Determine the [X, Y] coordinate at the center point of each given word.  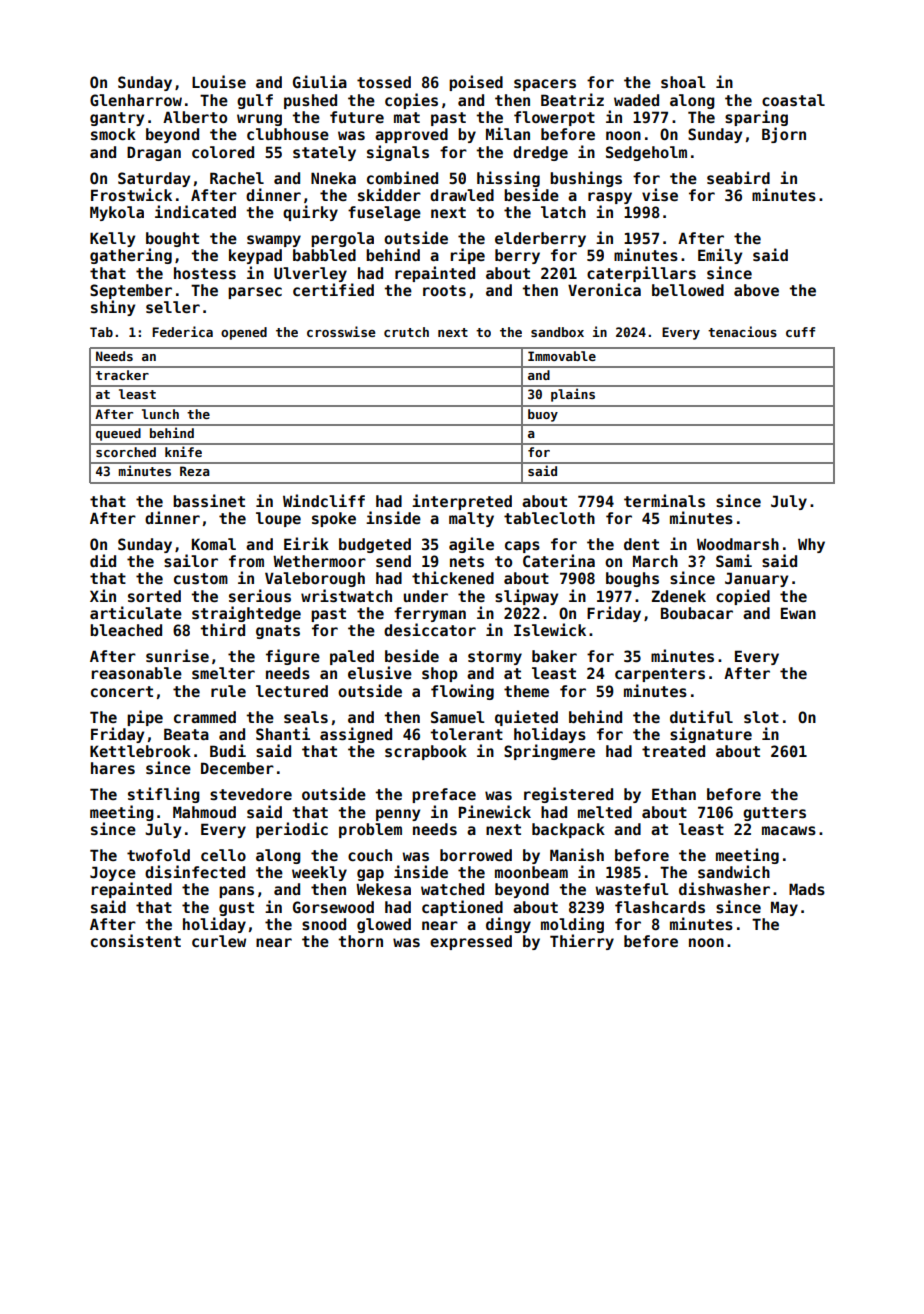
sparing [756, 118]
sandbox [557, 332]
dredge [540, 153]
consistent [136, 940]
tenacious [742, 331]
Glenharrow [136, 100]
